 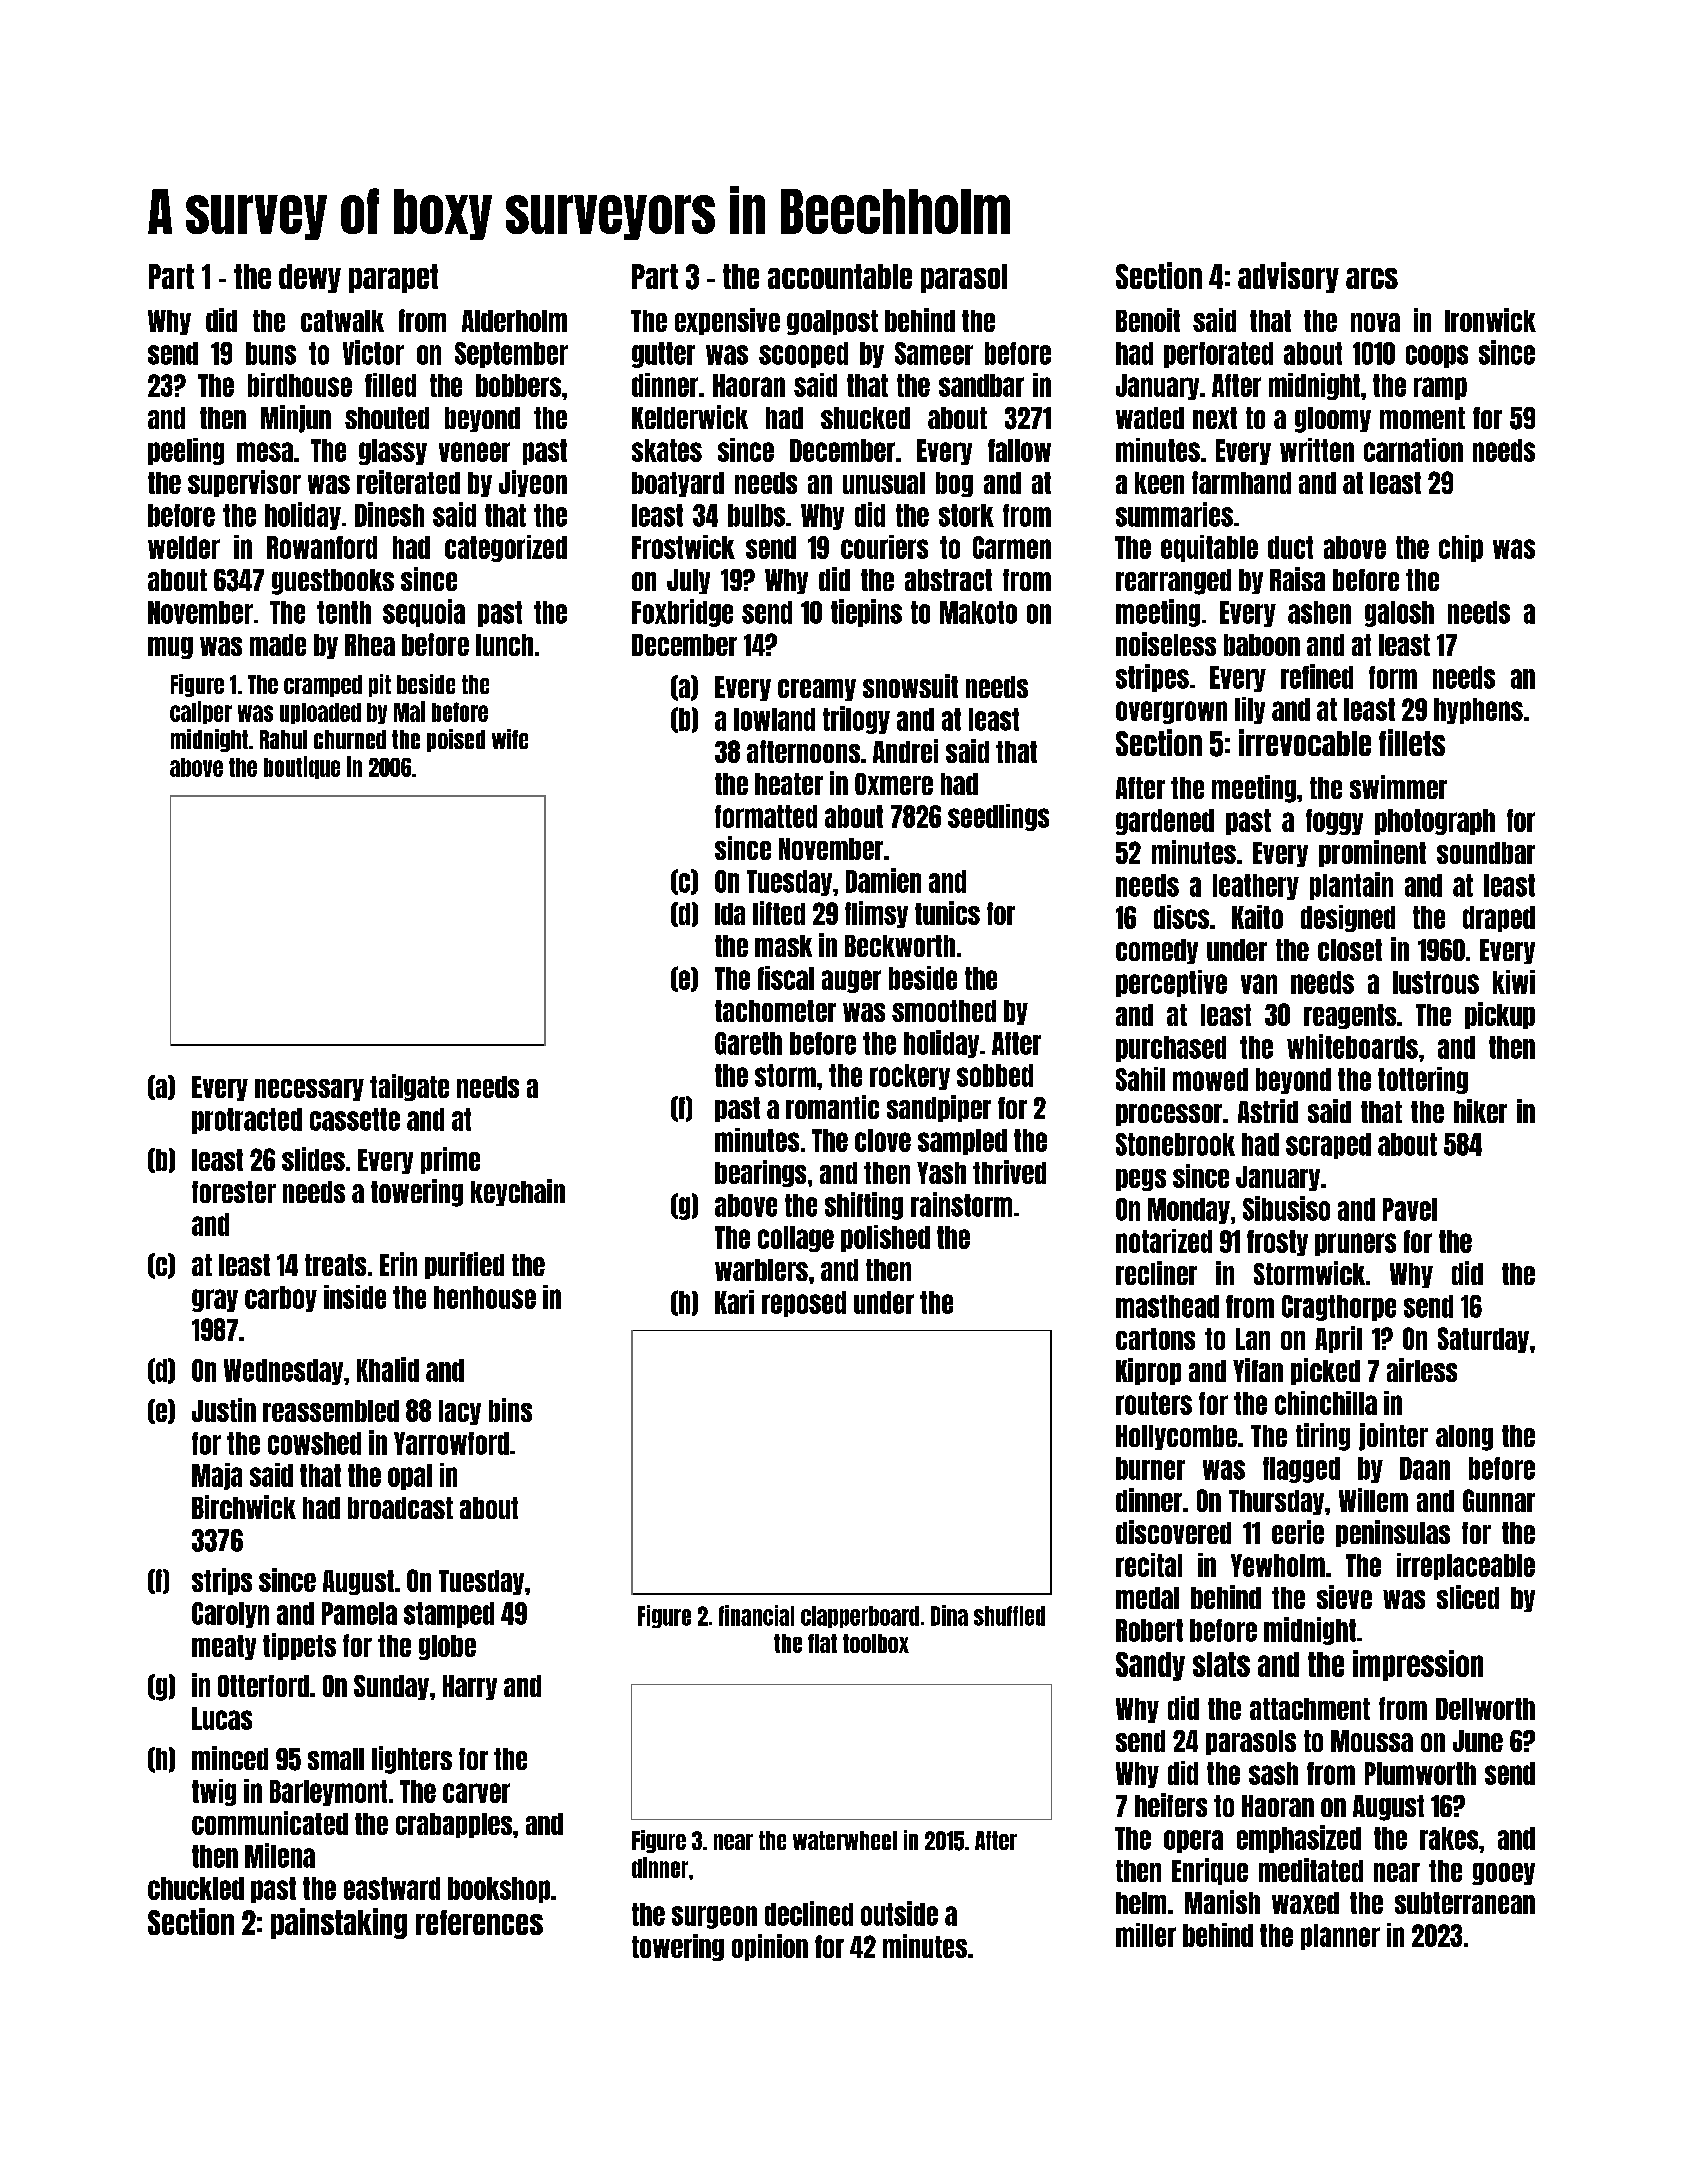 What do you see at coordinates (756, 1615) in the image?
I see `financial` at bounding box center [756, 1615].
